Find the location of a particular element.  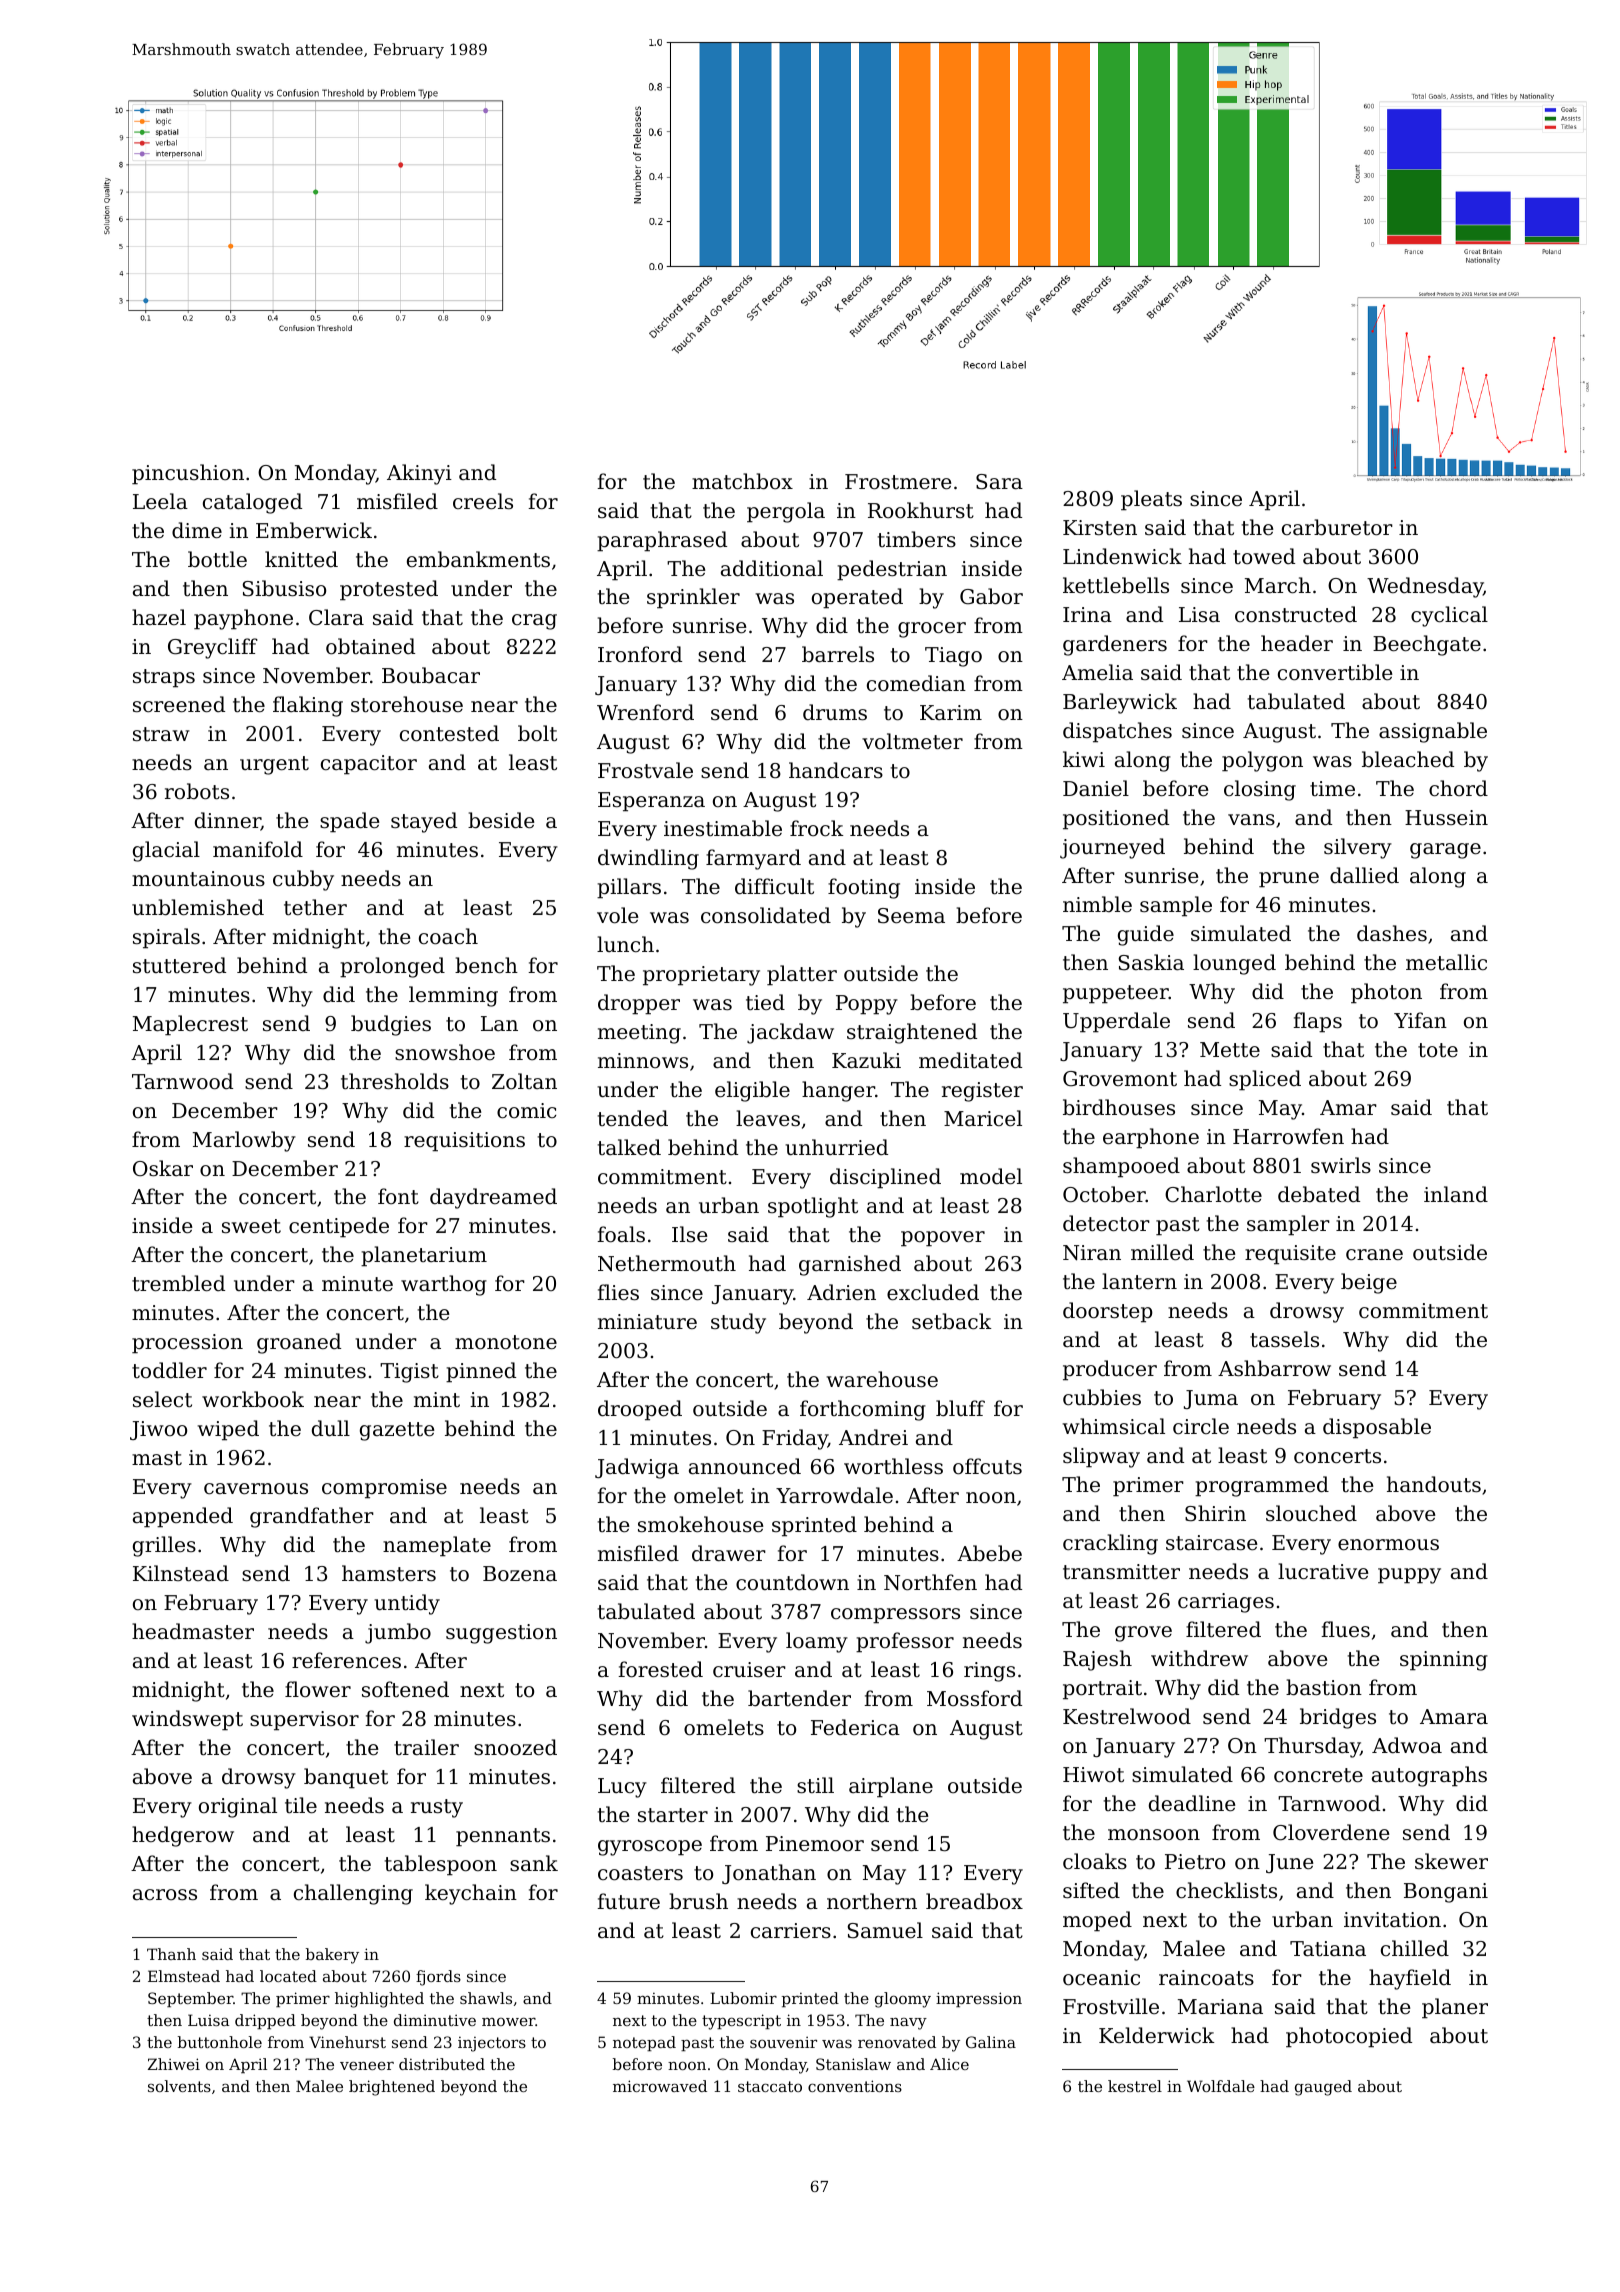

conventions is located at coordinates (855, 2086).
